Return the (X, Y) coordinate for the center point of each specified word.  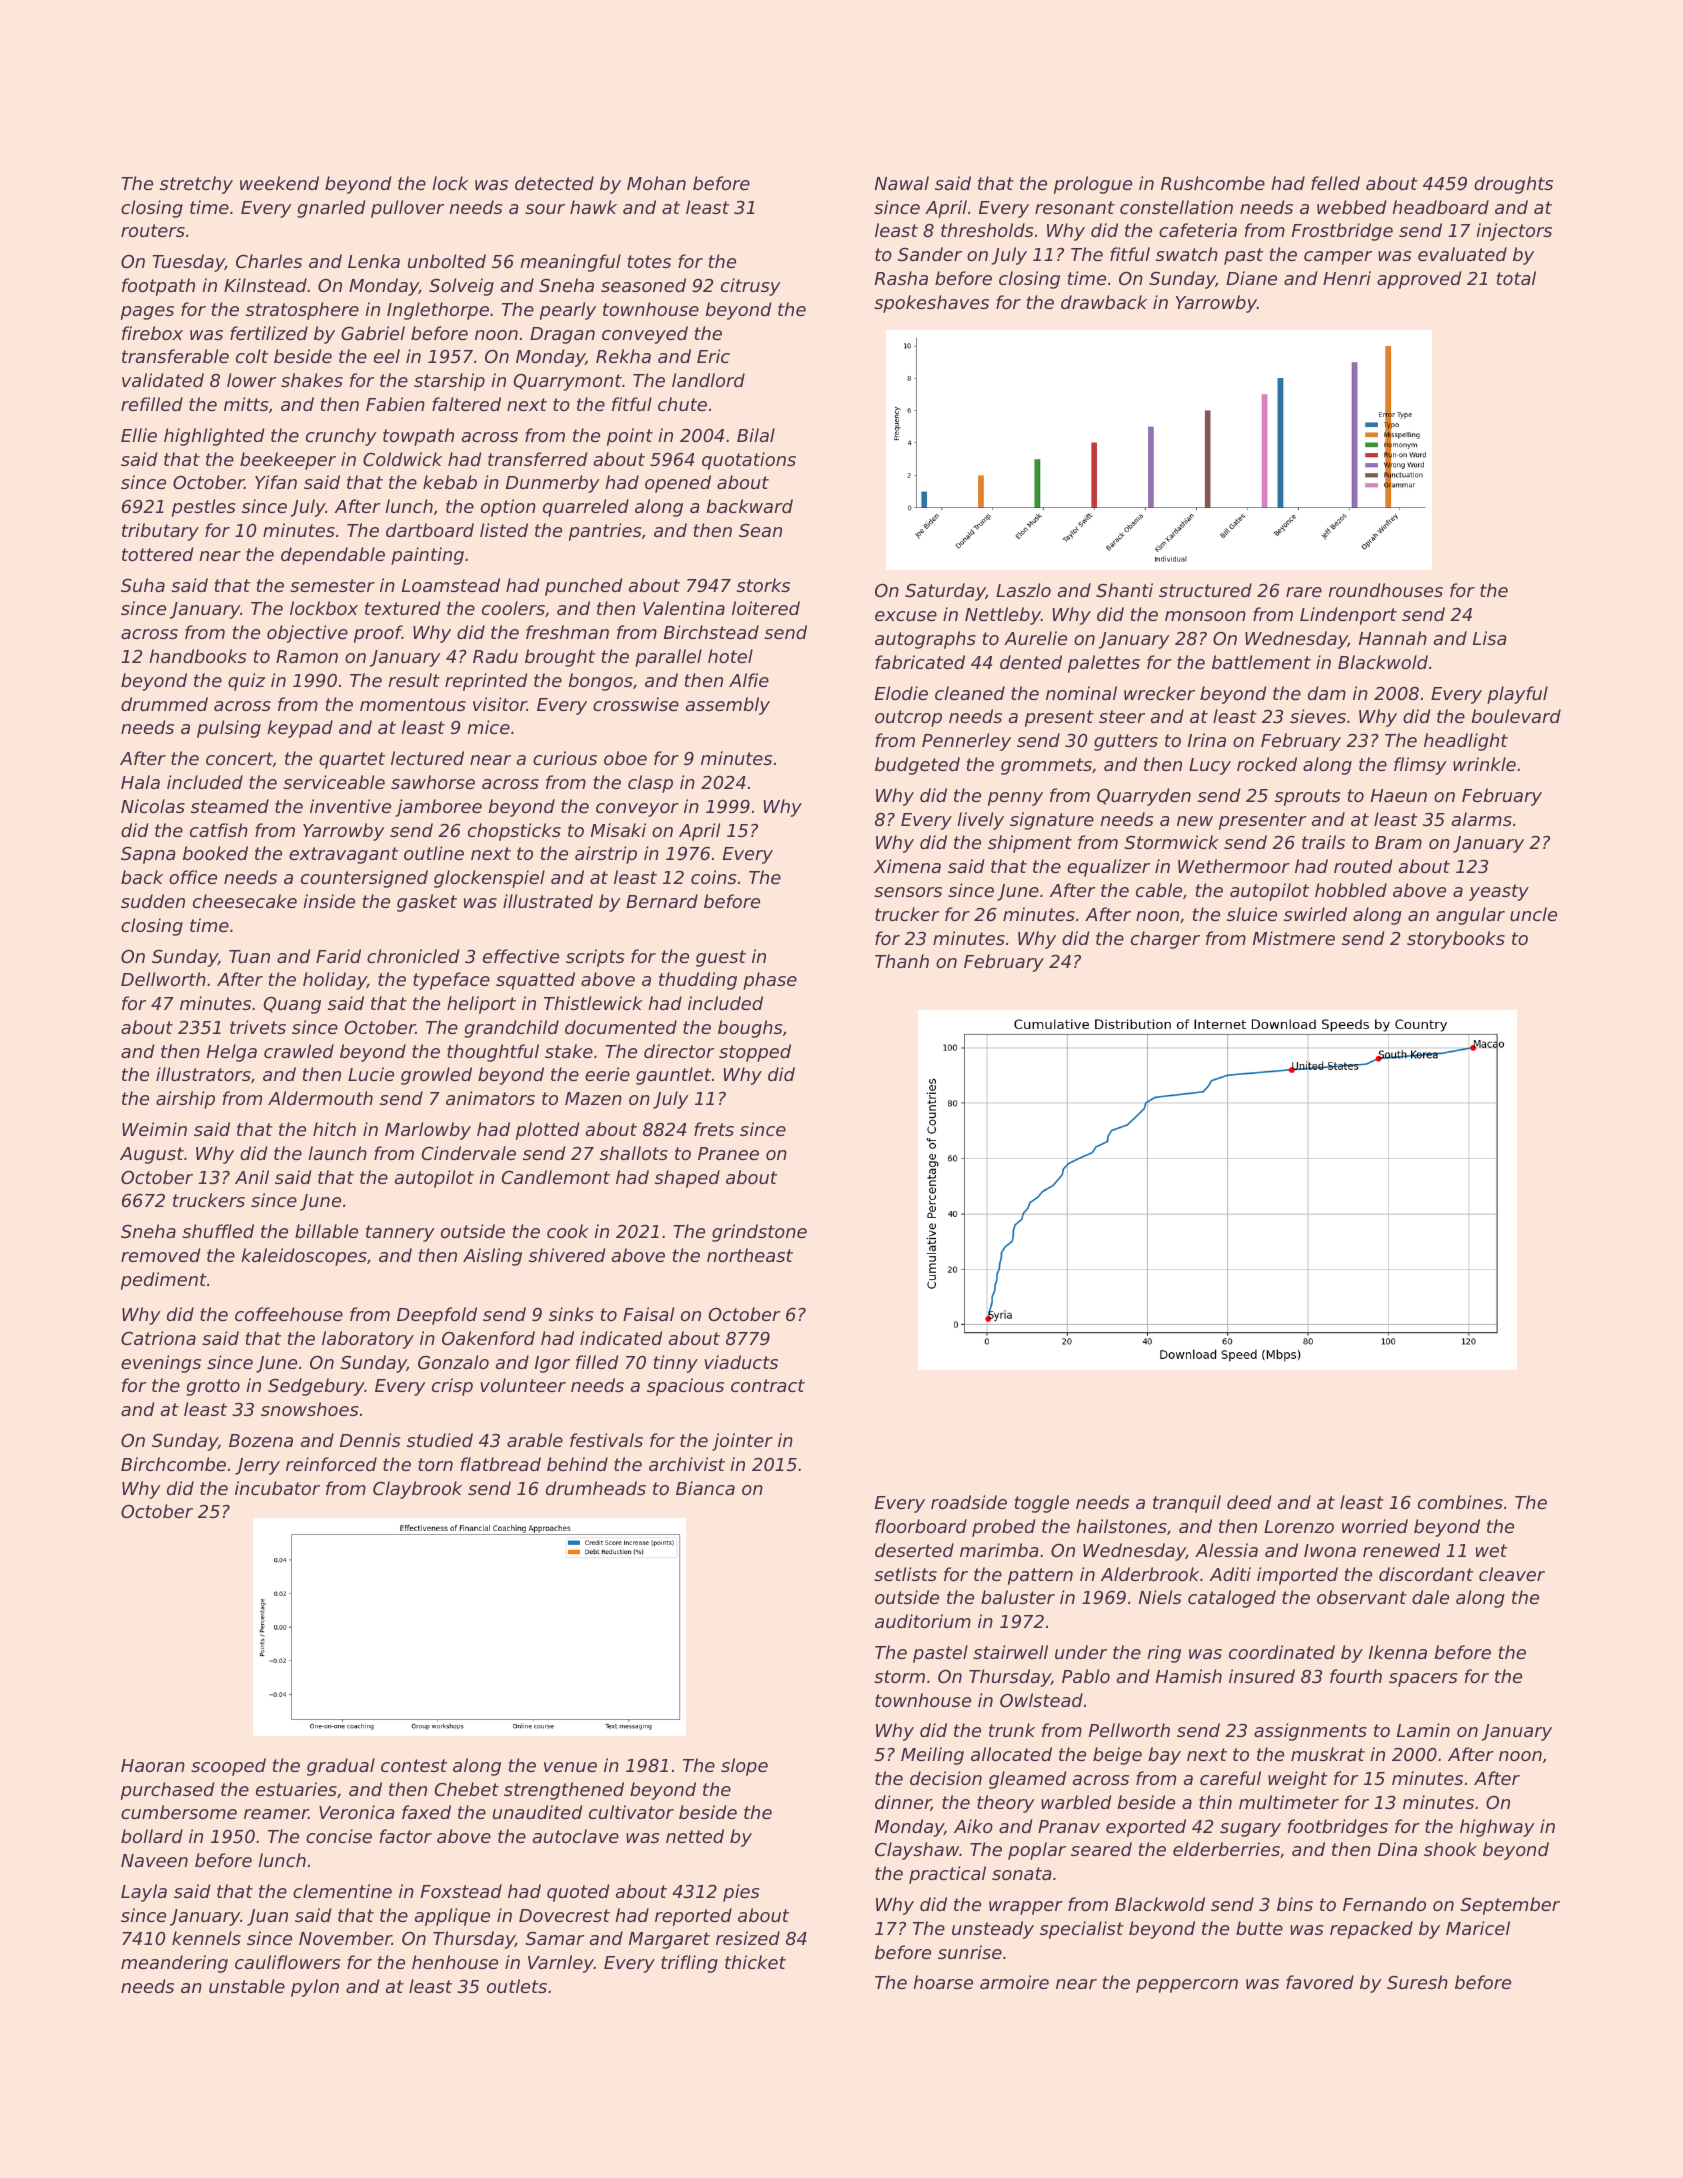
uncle (1533, 914)
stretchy (196, 185)
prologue (1093, 185)
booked (215, 853)
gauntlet (673, 1076)
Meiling (932, 1756)
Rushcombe (1213, 183)
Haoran (153, 1765)
